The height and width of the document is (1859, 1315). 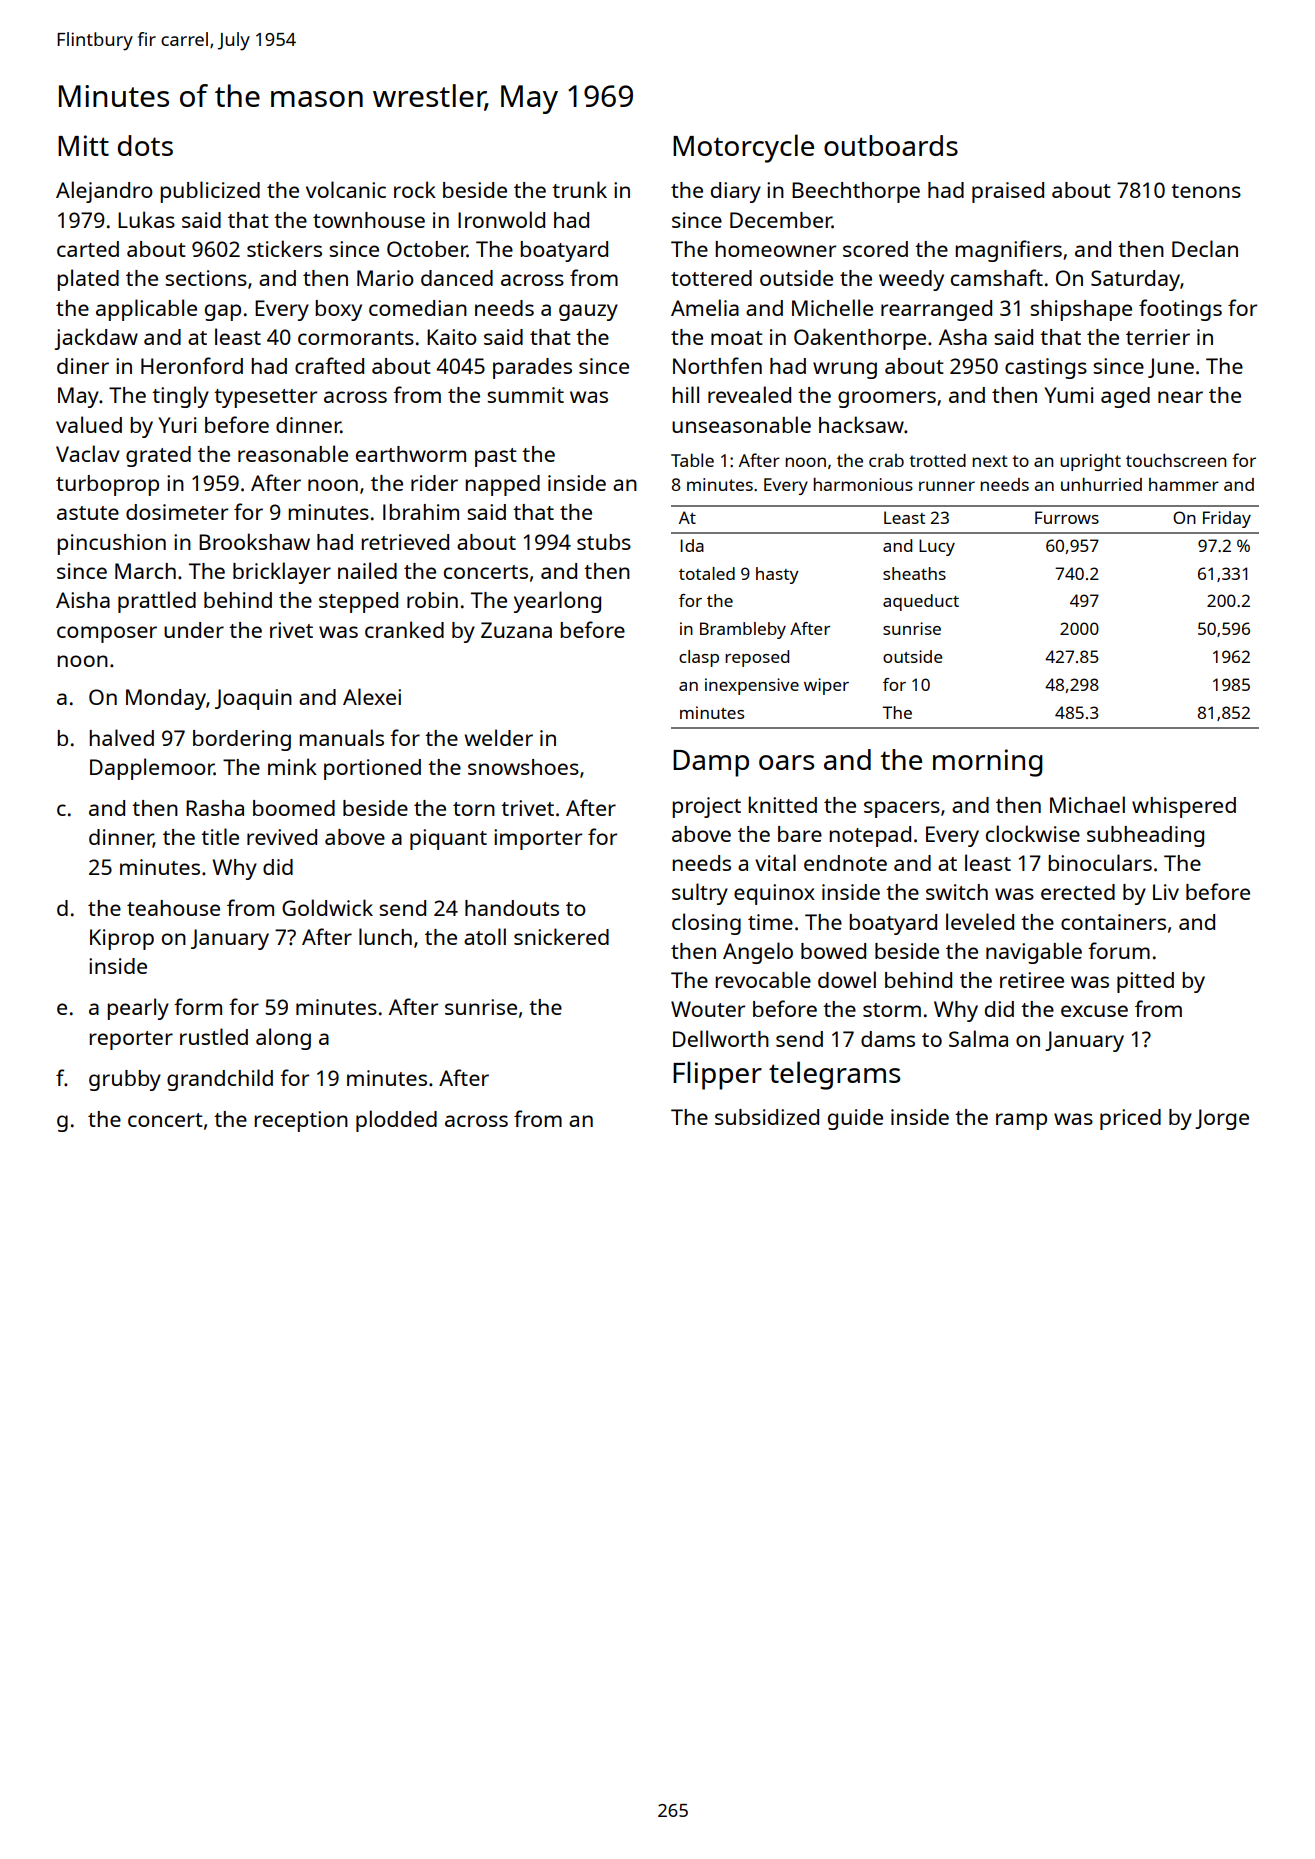 What do you see at coordinates (891, 145) in the document?
I see `outboards` at bounding box center [891, 145].
